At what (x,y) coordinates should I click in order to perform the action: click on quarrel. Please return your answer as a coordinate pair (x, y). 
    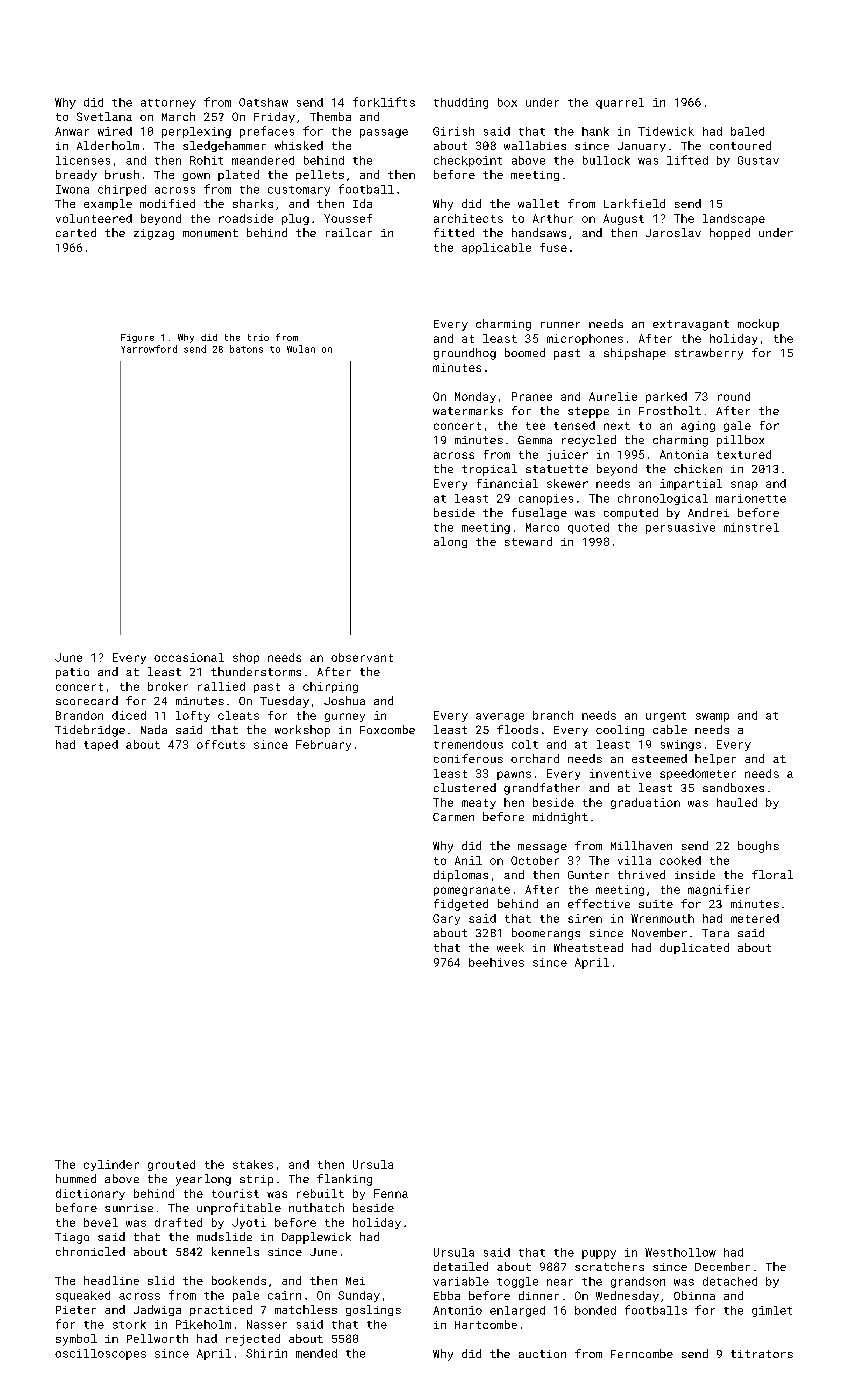
    Looking at the image, I should click on (620, 103).
